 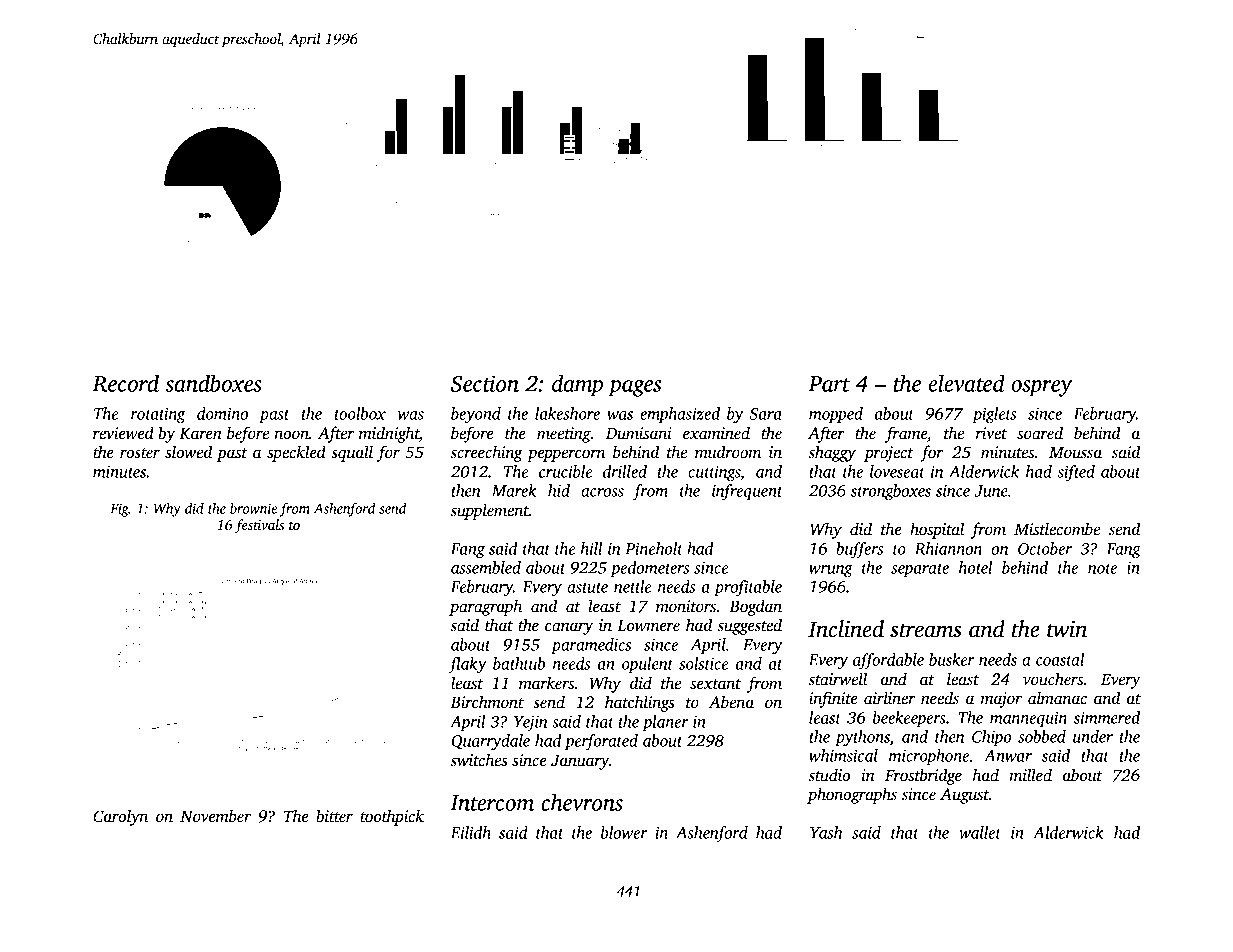 What do you see at coordinates (259, 526) in the image?
I see `festivals` at bounding box center [259, 526].
